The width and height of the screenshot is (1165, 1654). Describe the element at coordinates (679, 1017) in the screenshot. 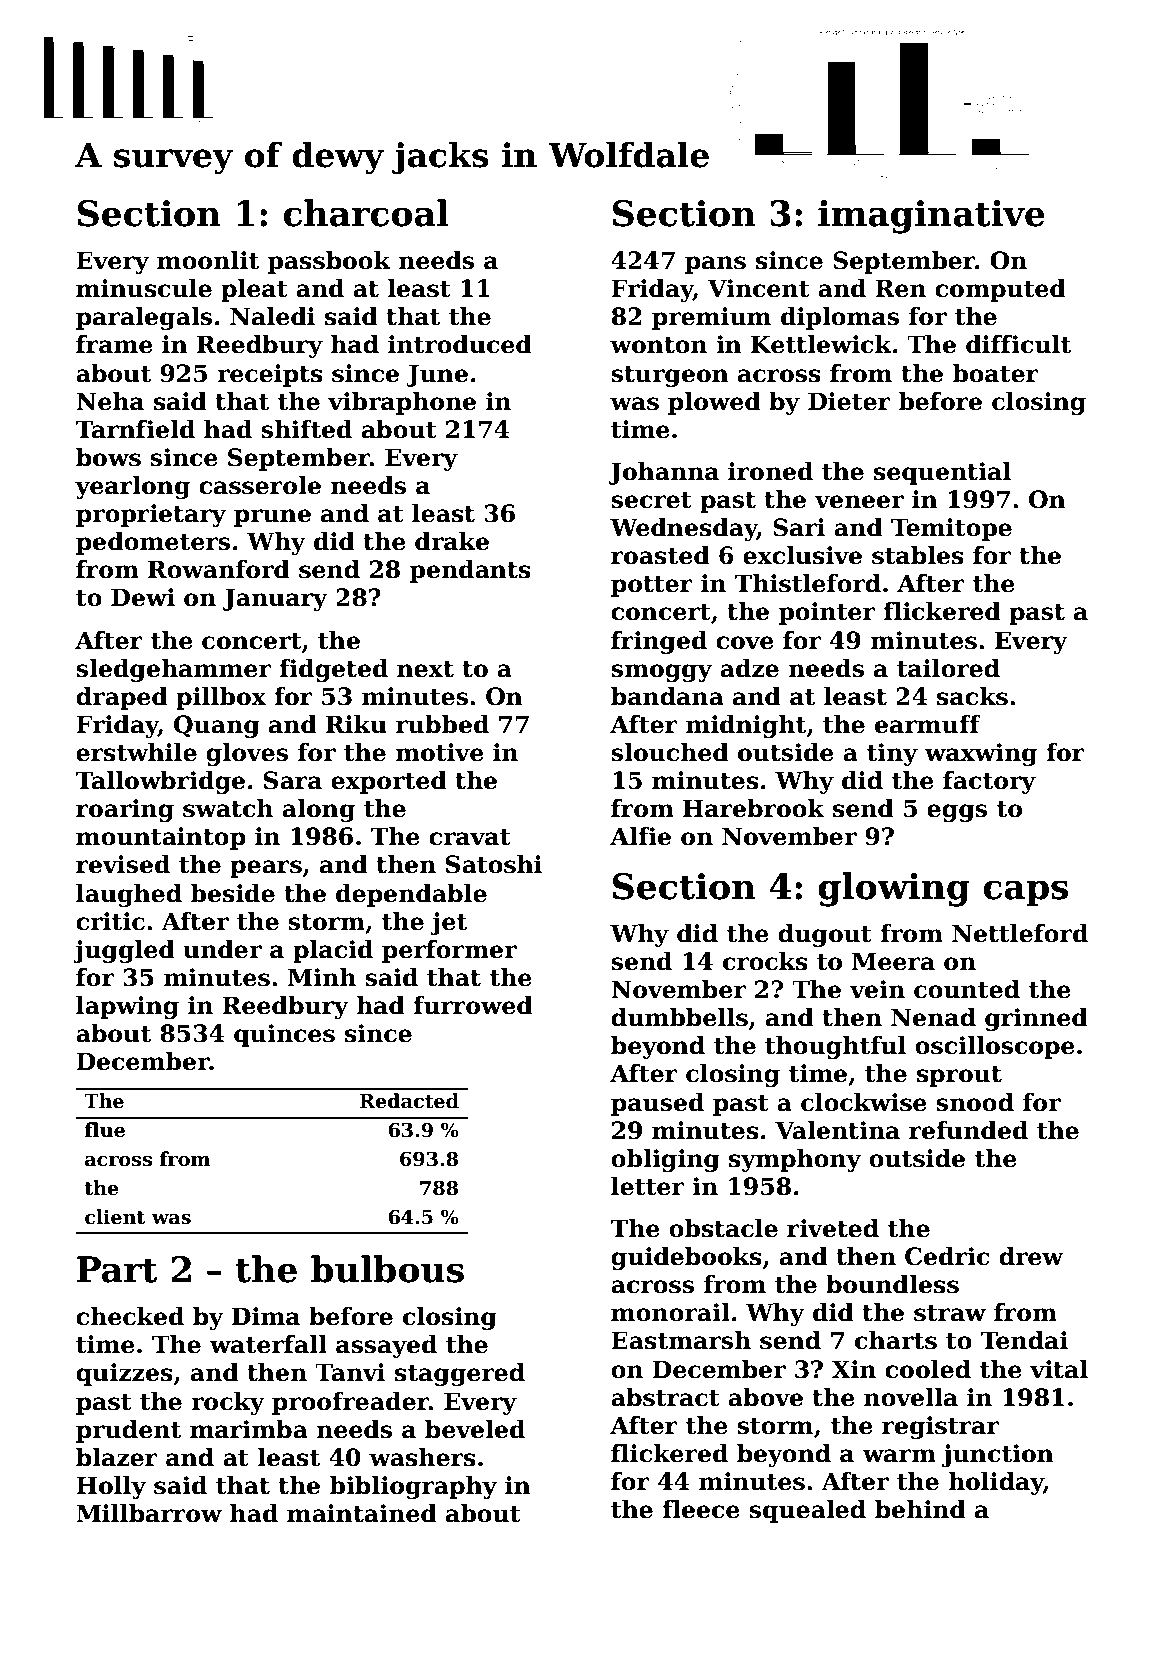

I see `dumbbells` at that location.
